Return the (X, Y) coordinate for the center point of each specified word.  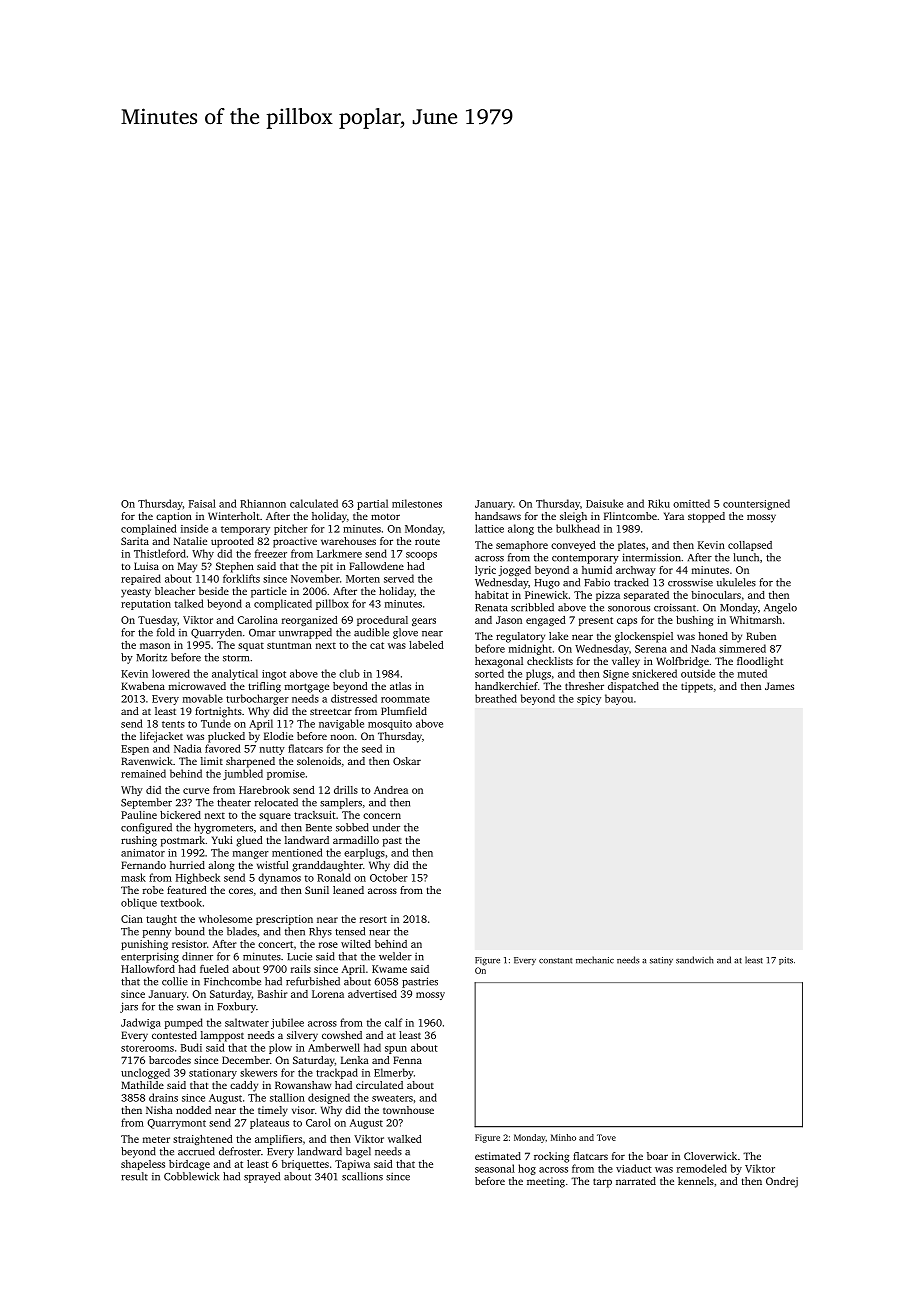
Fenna (407, 1060)
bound (190, 931)
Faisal (202, 503)
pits (786, 961)
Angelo (780, 608)
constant (555, 961)
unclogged (145, 1073)
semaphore (522, 546)
